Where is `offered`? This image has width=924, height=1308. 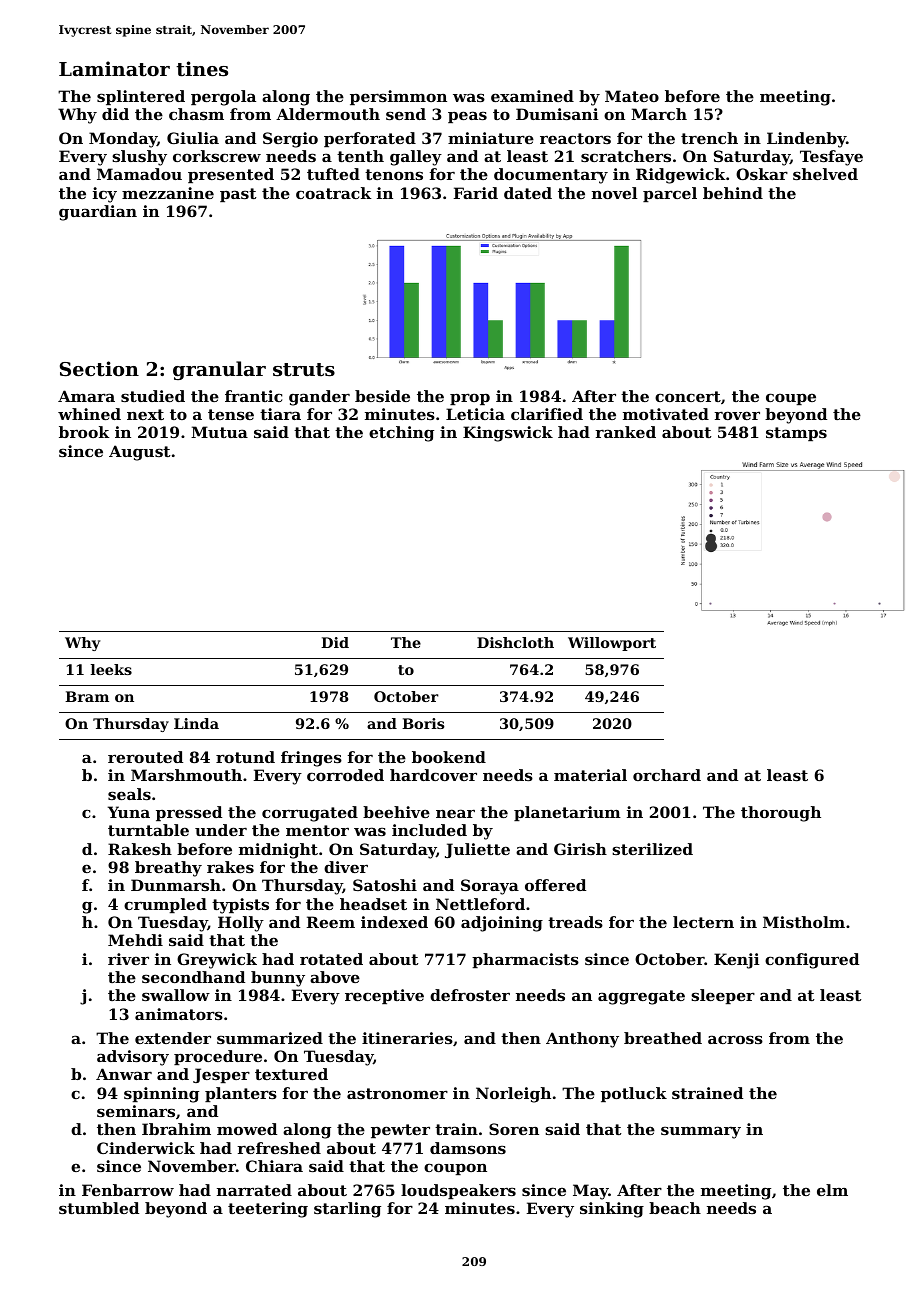 offered is located at coordinates (555, 885).
